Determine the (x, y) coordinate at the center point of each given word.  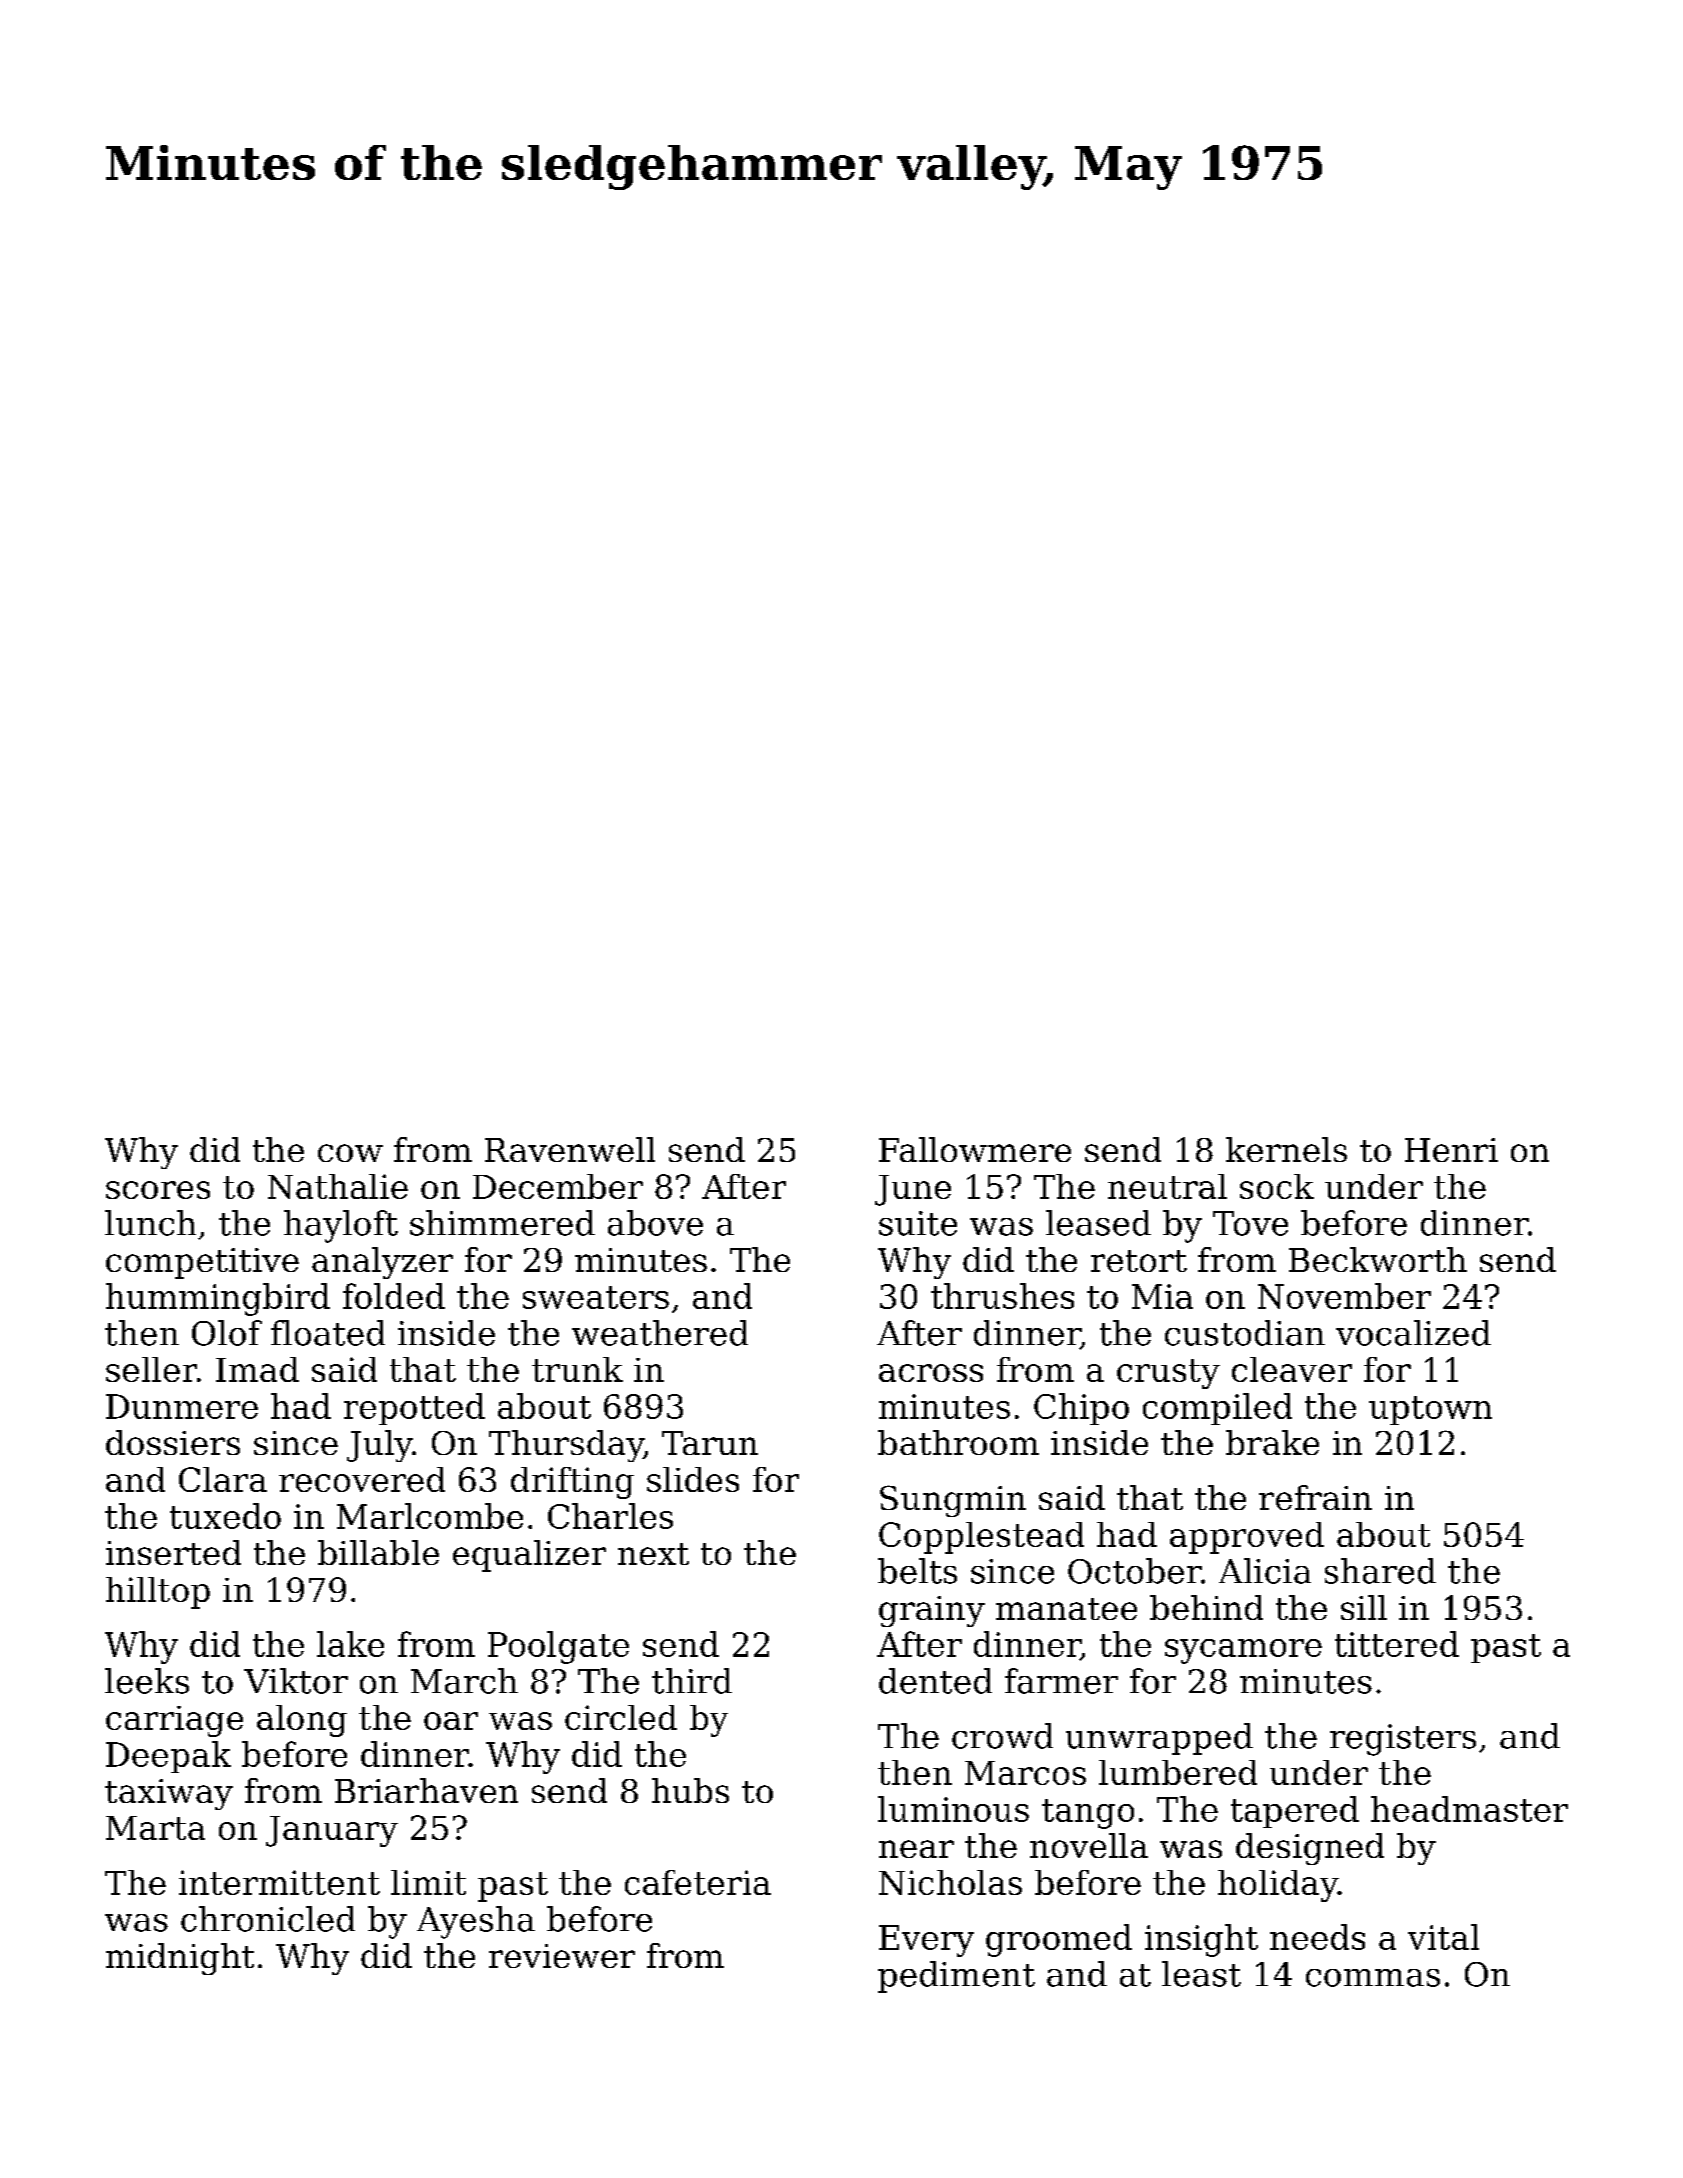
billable (378, 1552)
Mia (1162, 1296)
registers (1403, 1740)
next (653, 1554)
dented (935, 1681)
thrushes (1002, 1296)
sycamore (1243, 1651)
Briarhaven (426, 1790)
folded (394, 1296)
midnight (180, 1959)
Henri (1451, 1150)
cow (350, 1153)
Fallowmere (975, 1149)
